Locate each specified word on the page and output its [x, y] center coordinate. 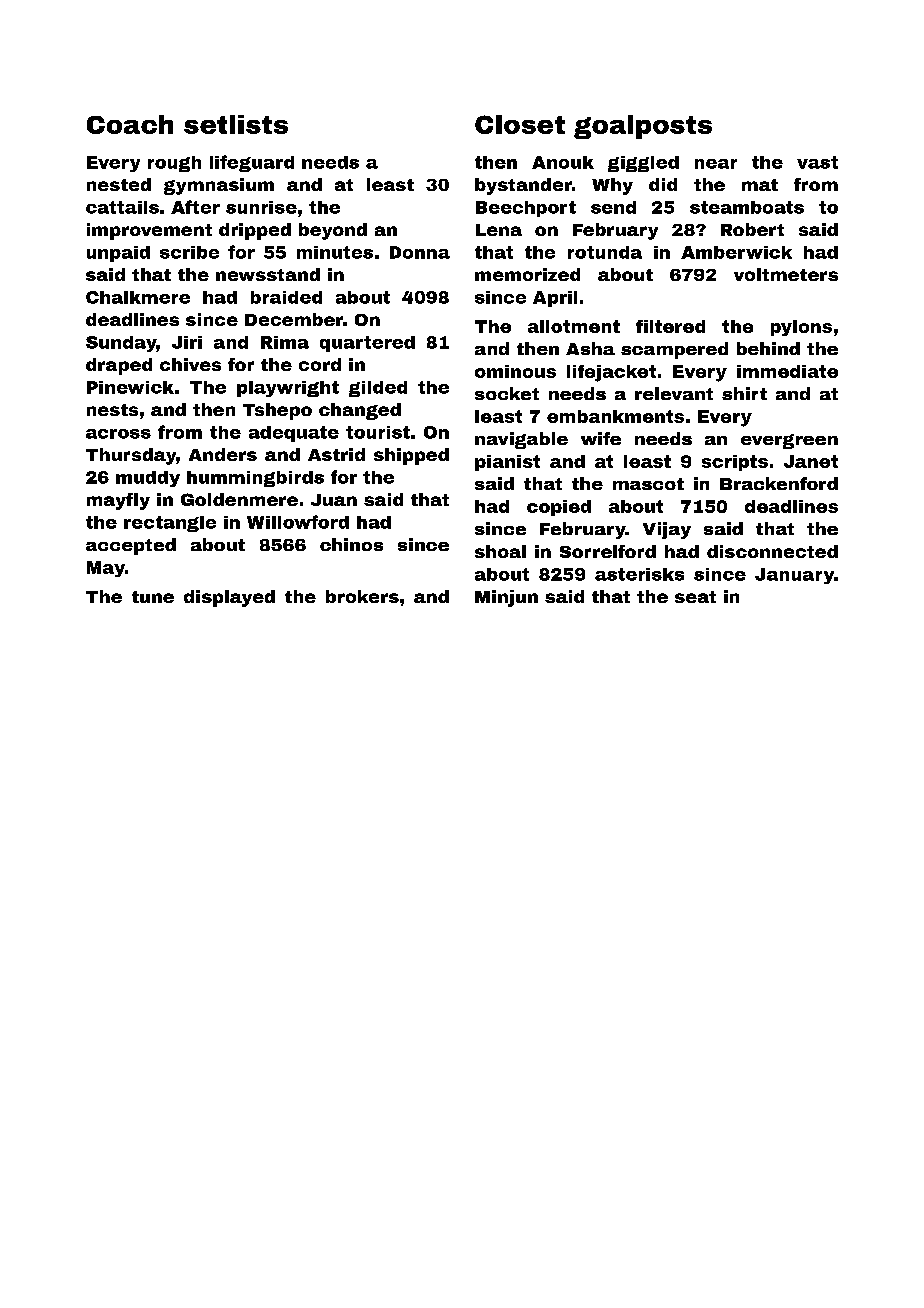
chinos [351, 544]
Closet [520, 124]
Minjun [506, 598]
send [613, 207]
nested [119, 184]
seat [695, 597]
